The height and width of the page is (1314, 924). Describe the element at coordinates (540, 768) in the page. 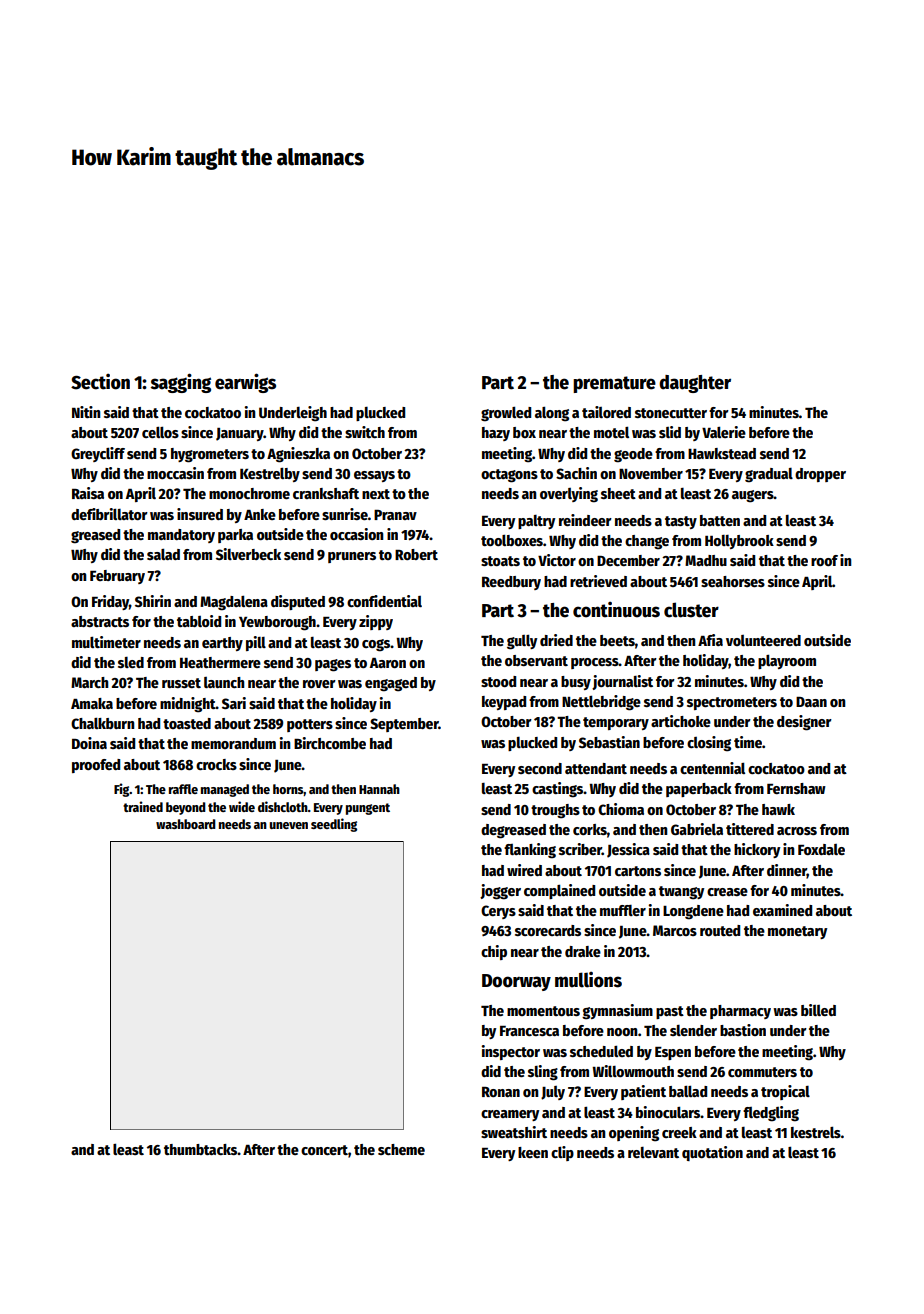

I see `second` at that location.
